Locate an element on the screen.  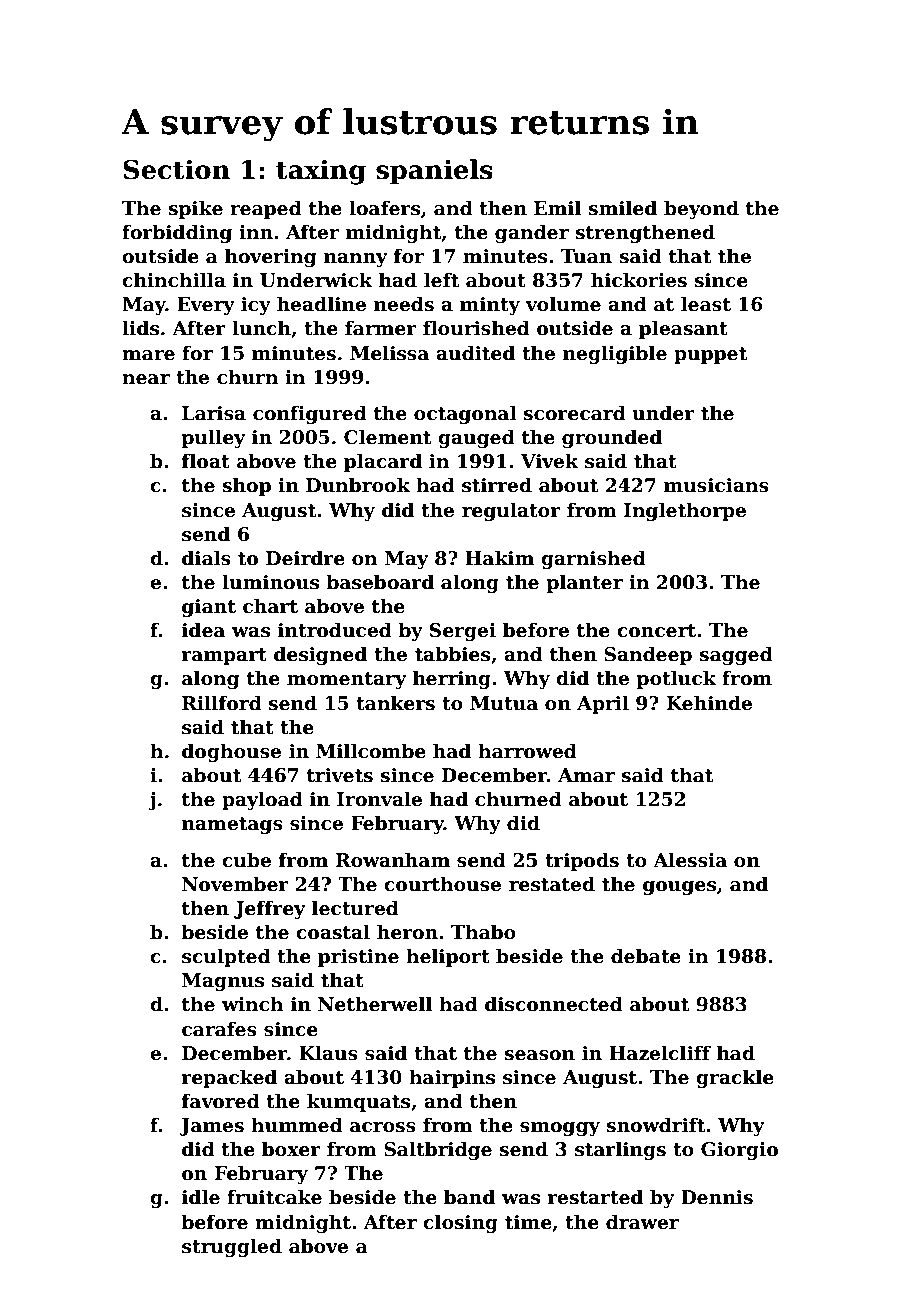
spaniels is located at coordinates (434, 172).
